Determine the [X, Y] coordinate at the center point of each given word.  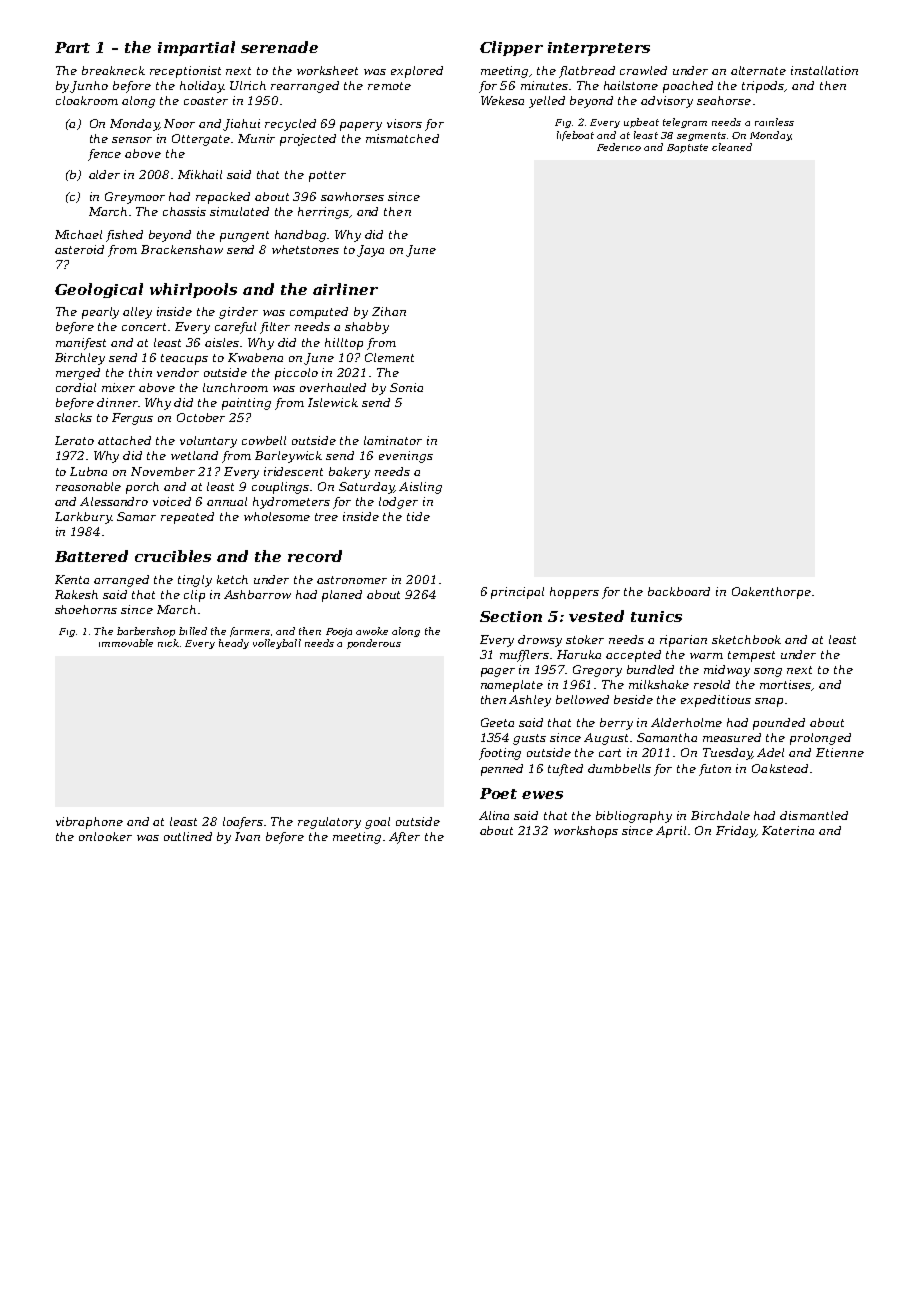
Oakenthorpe [771, 593]
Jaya [370, 251]
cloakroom [87, 100]
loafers [243, 823]
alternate [758, 70]
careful [235, 328]
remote [389, 86]
